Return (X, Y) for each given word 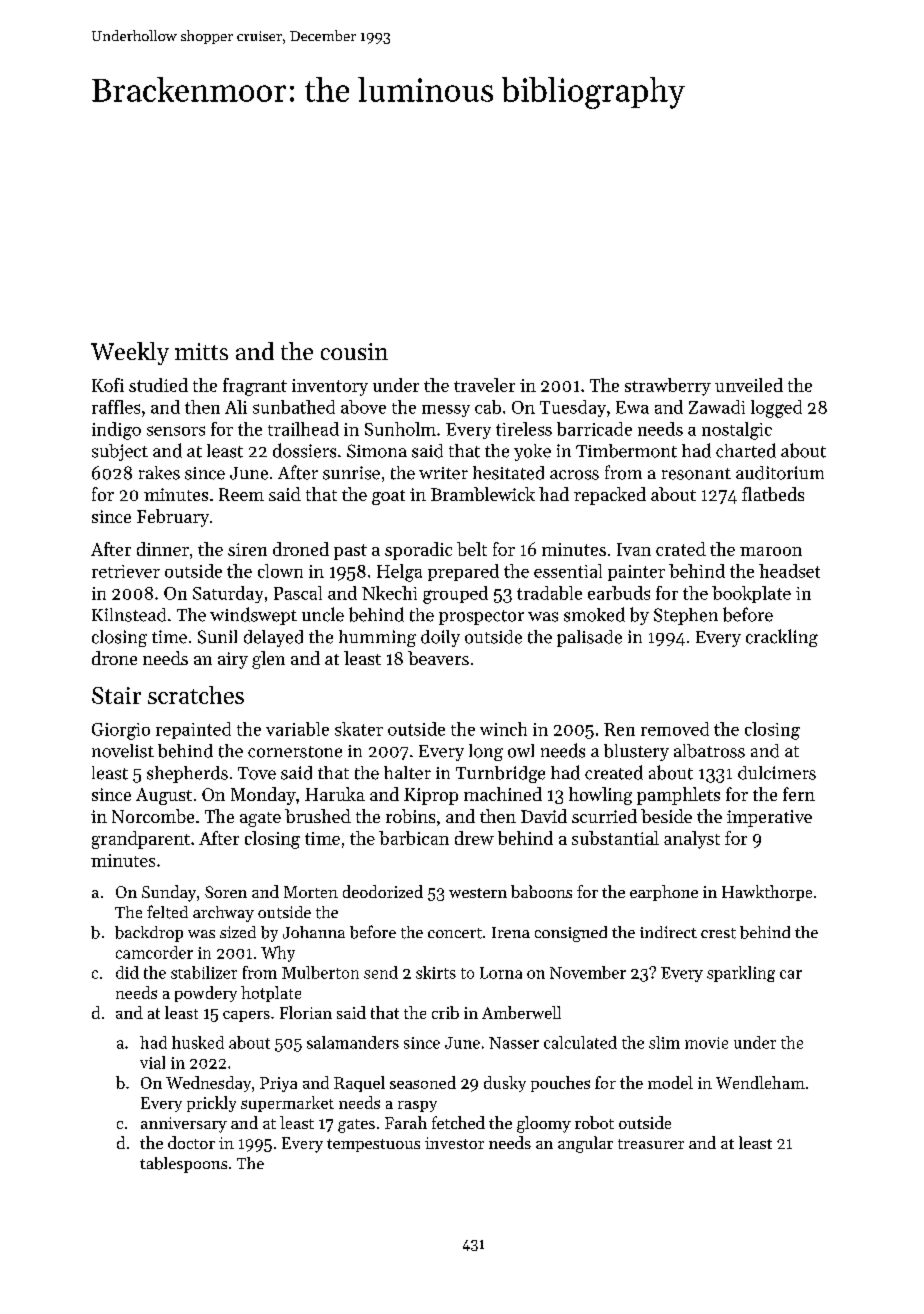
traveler (484, 385)
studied (158, 385)
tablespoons (183, 1165)
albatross (709, 751)
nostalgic (737, 431)
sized (238, 932)
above (363, 407)
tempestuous (373, 1145)
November (588, 972)
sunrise (351, 473)
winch (503, 729)
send (381, 972)
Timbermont (626, 451)
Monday (263, 796)
